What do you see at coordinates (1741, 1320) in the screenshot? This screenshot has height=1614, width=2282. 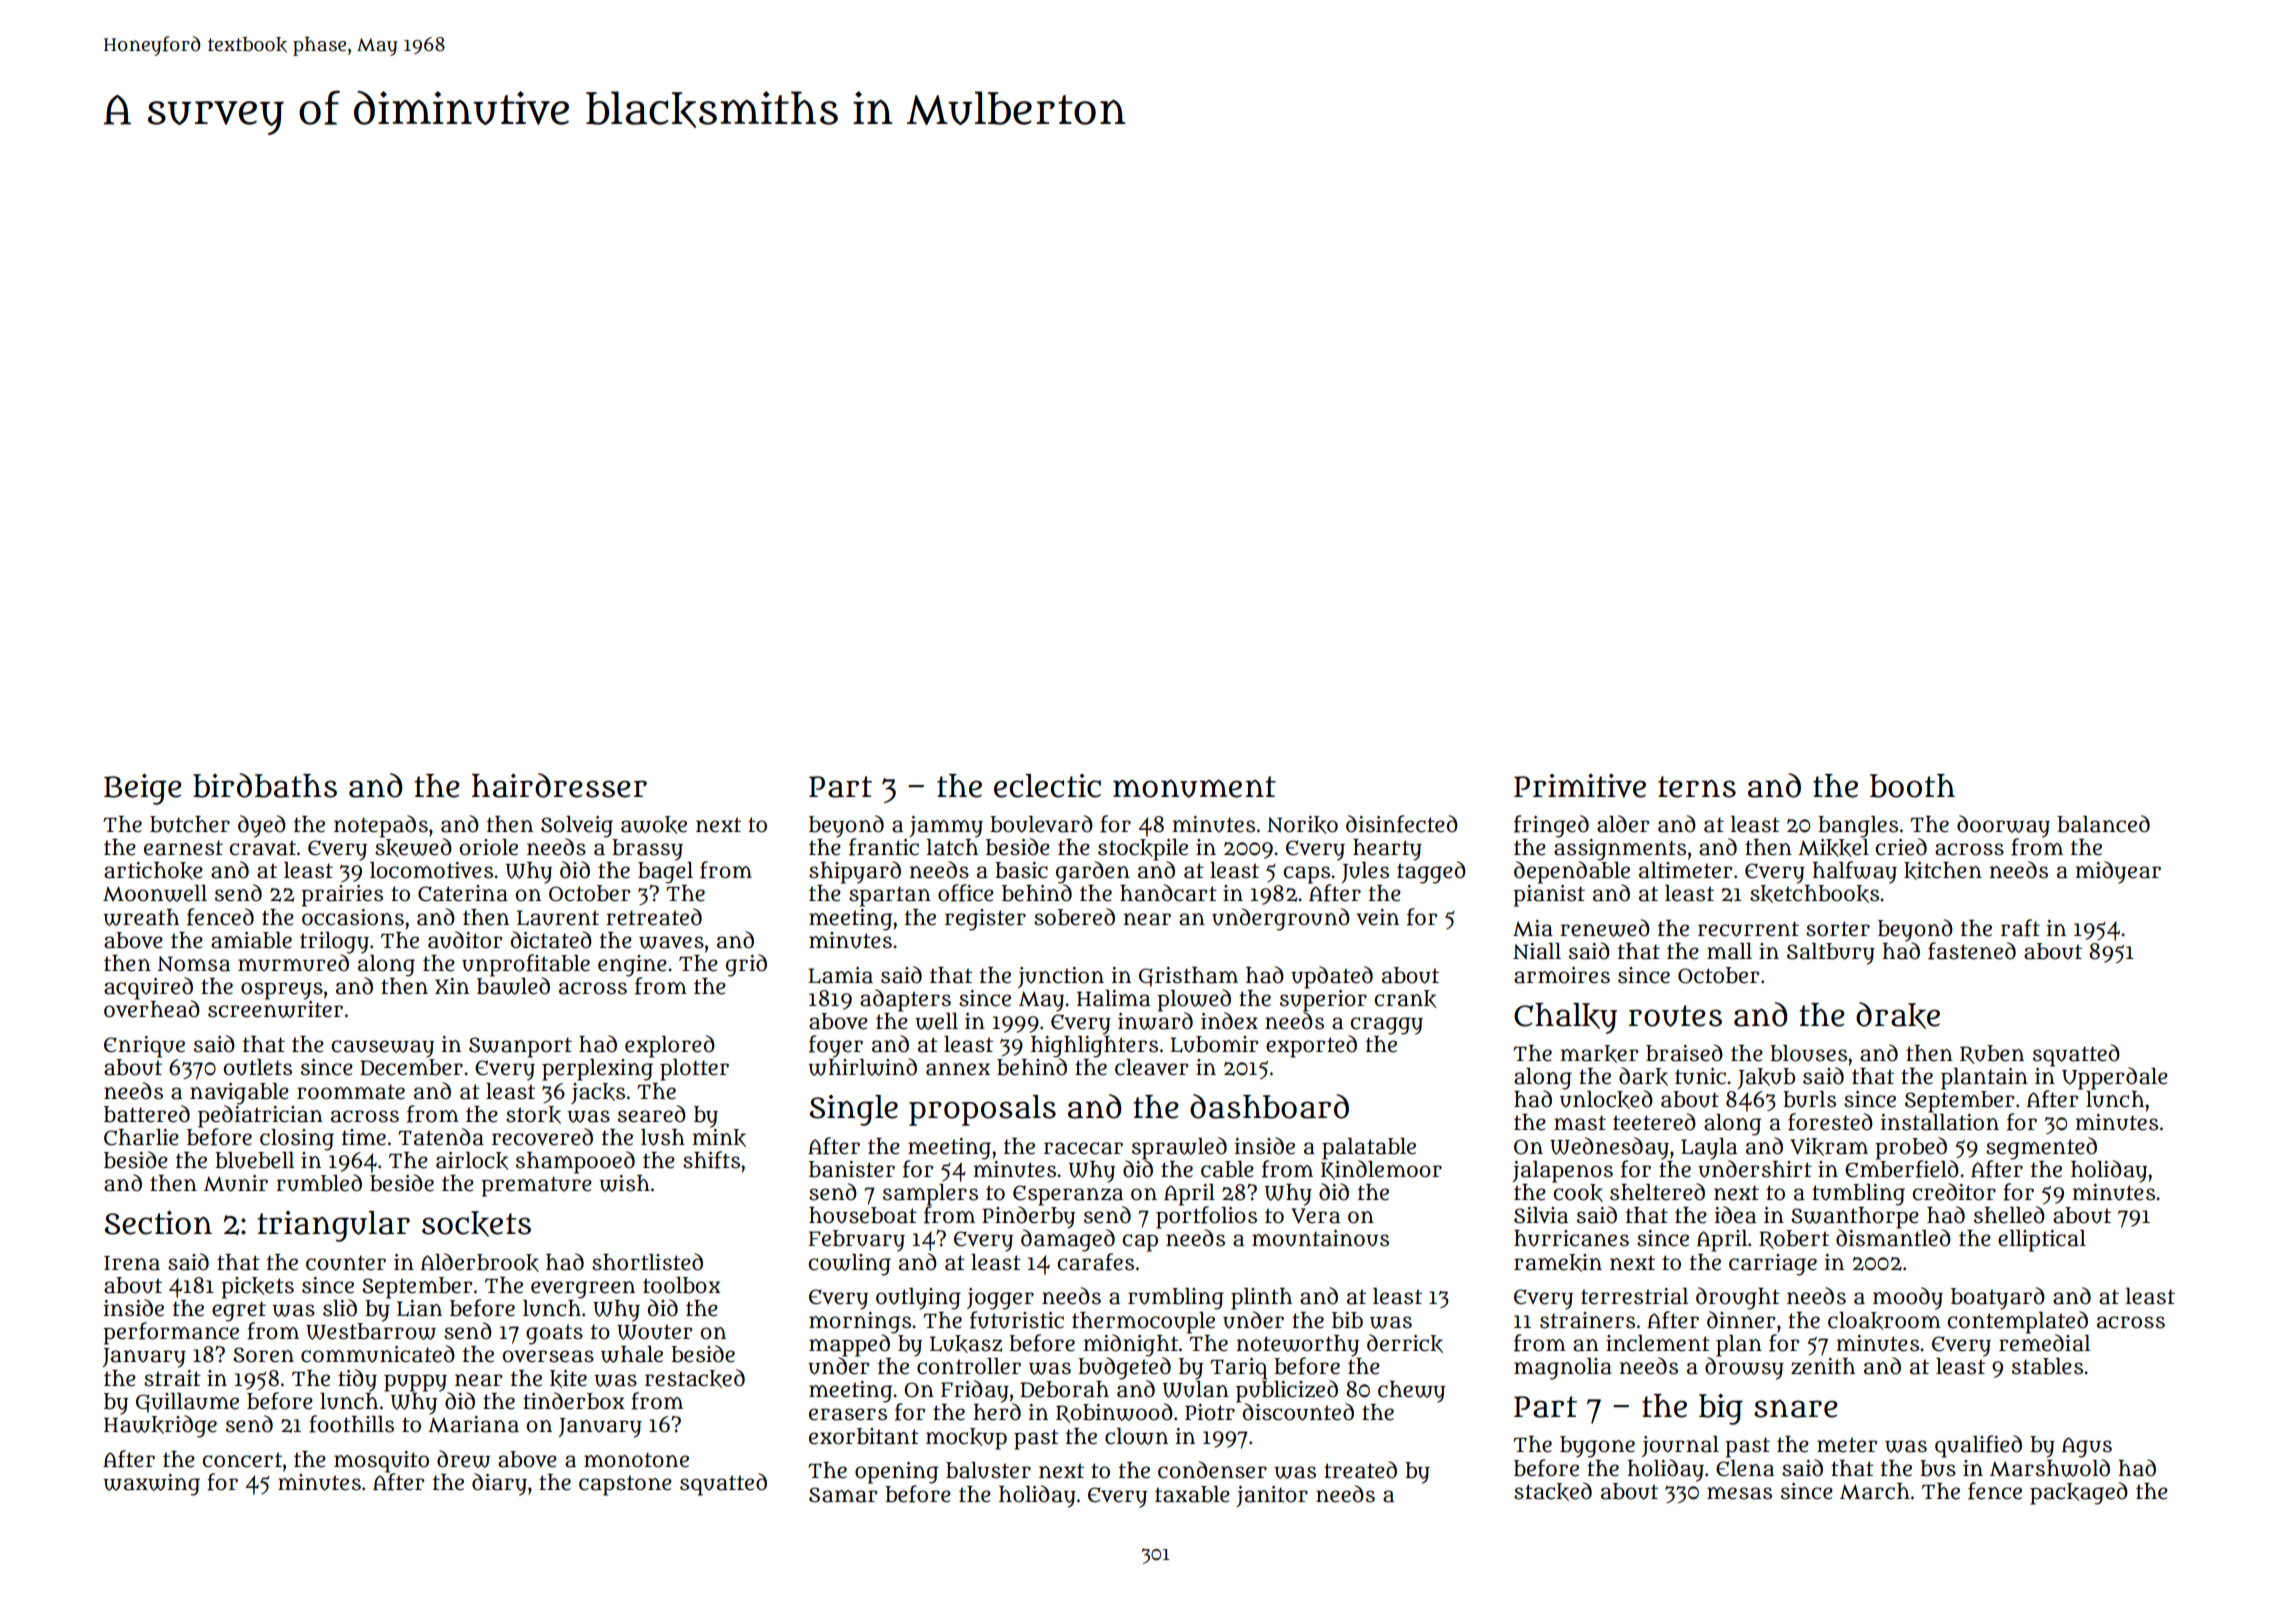 I see `dinner` at bounding box center [1741, 1320].
